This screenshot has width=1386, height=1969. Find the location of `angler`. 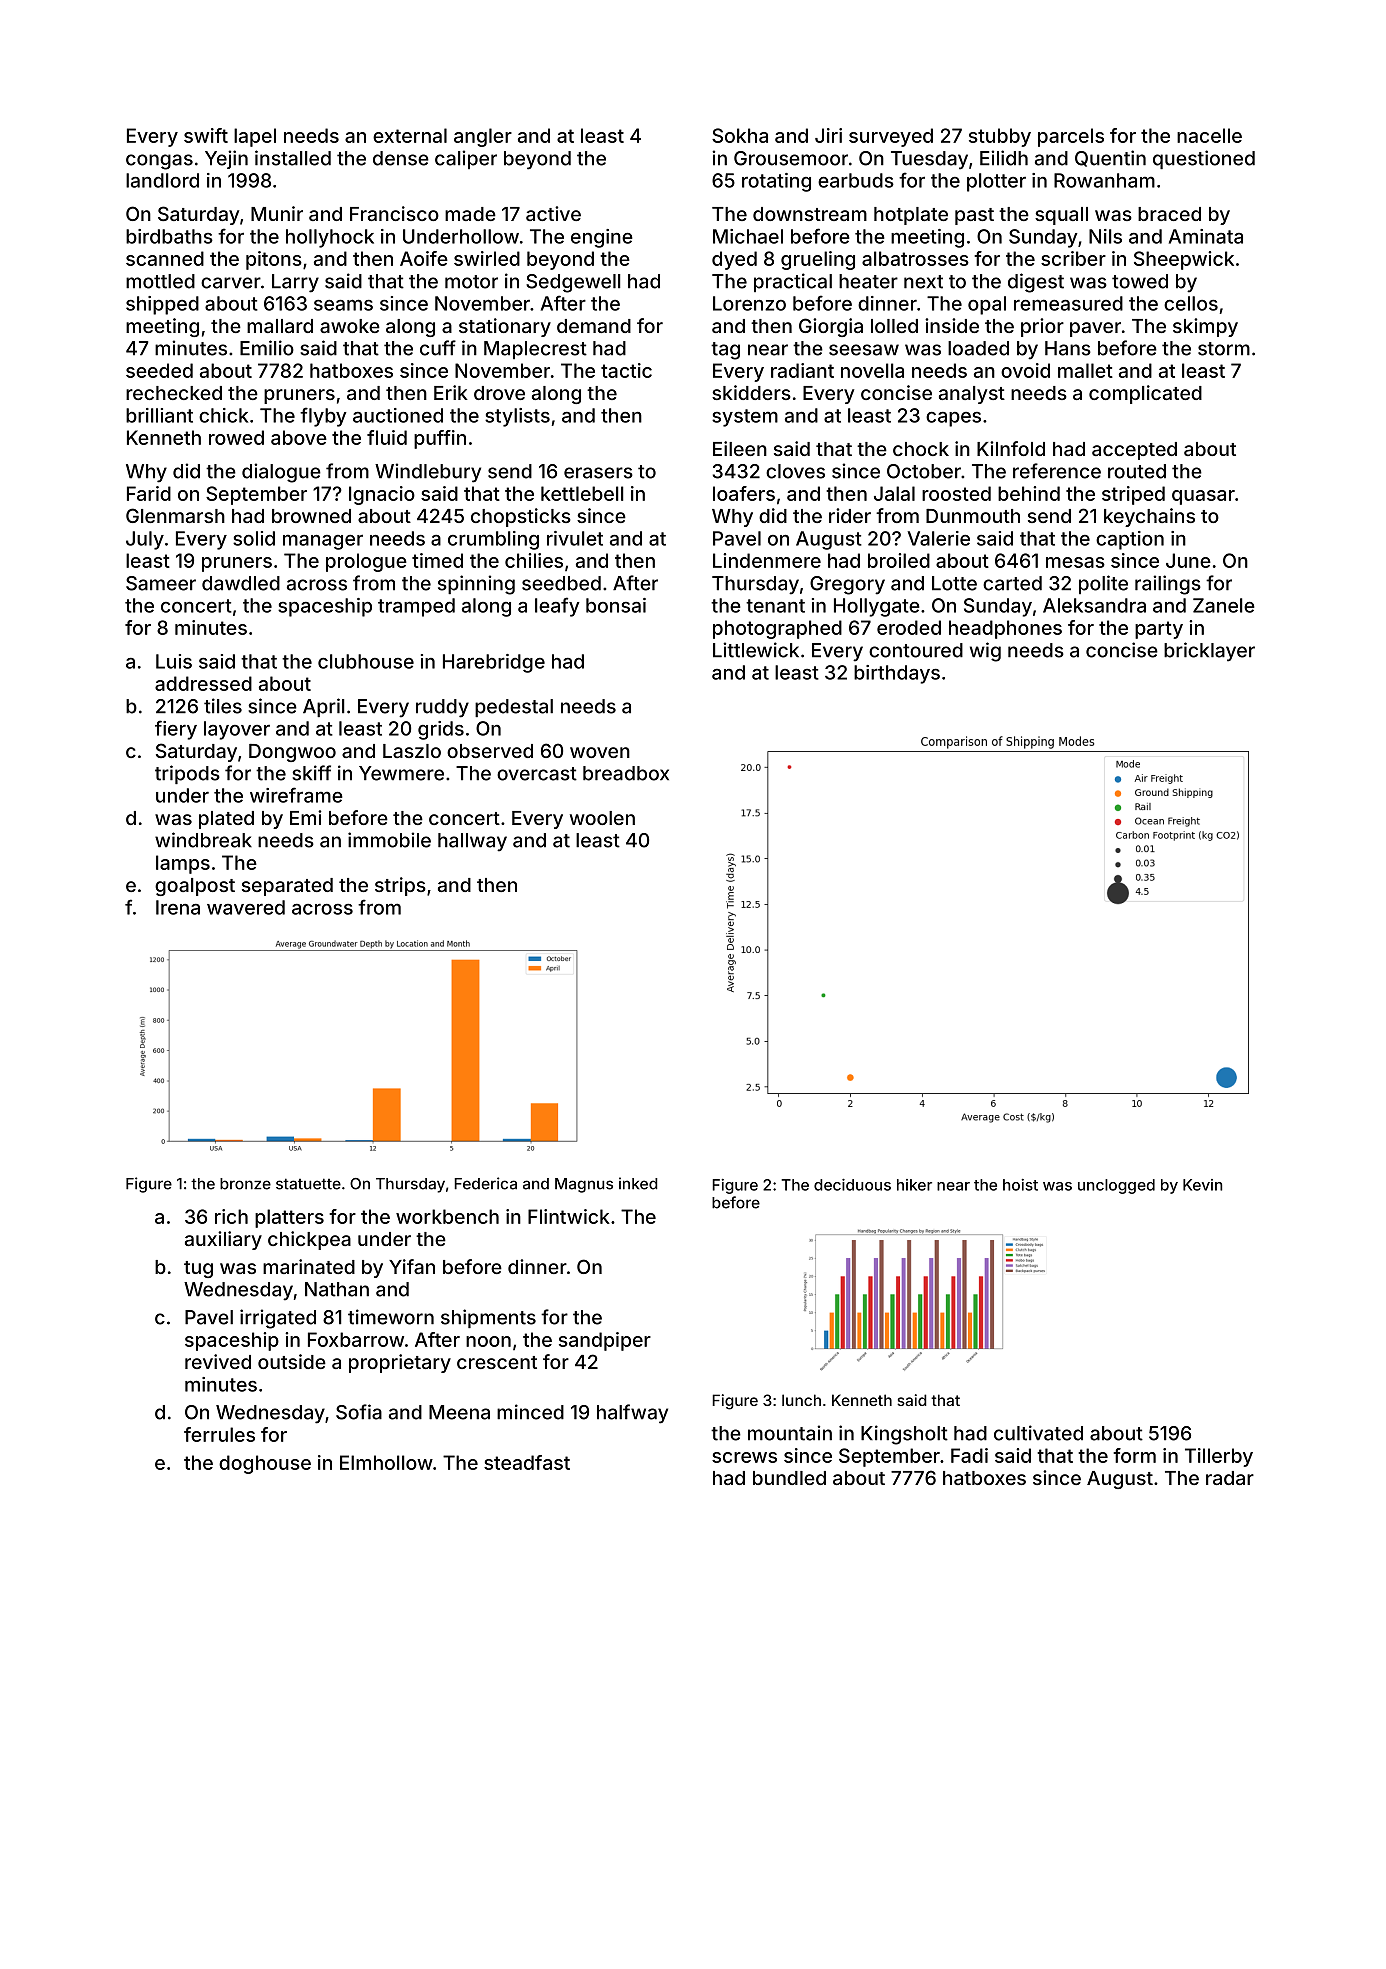

angler is located at coordinates (483, 137).
